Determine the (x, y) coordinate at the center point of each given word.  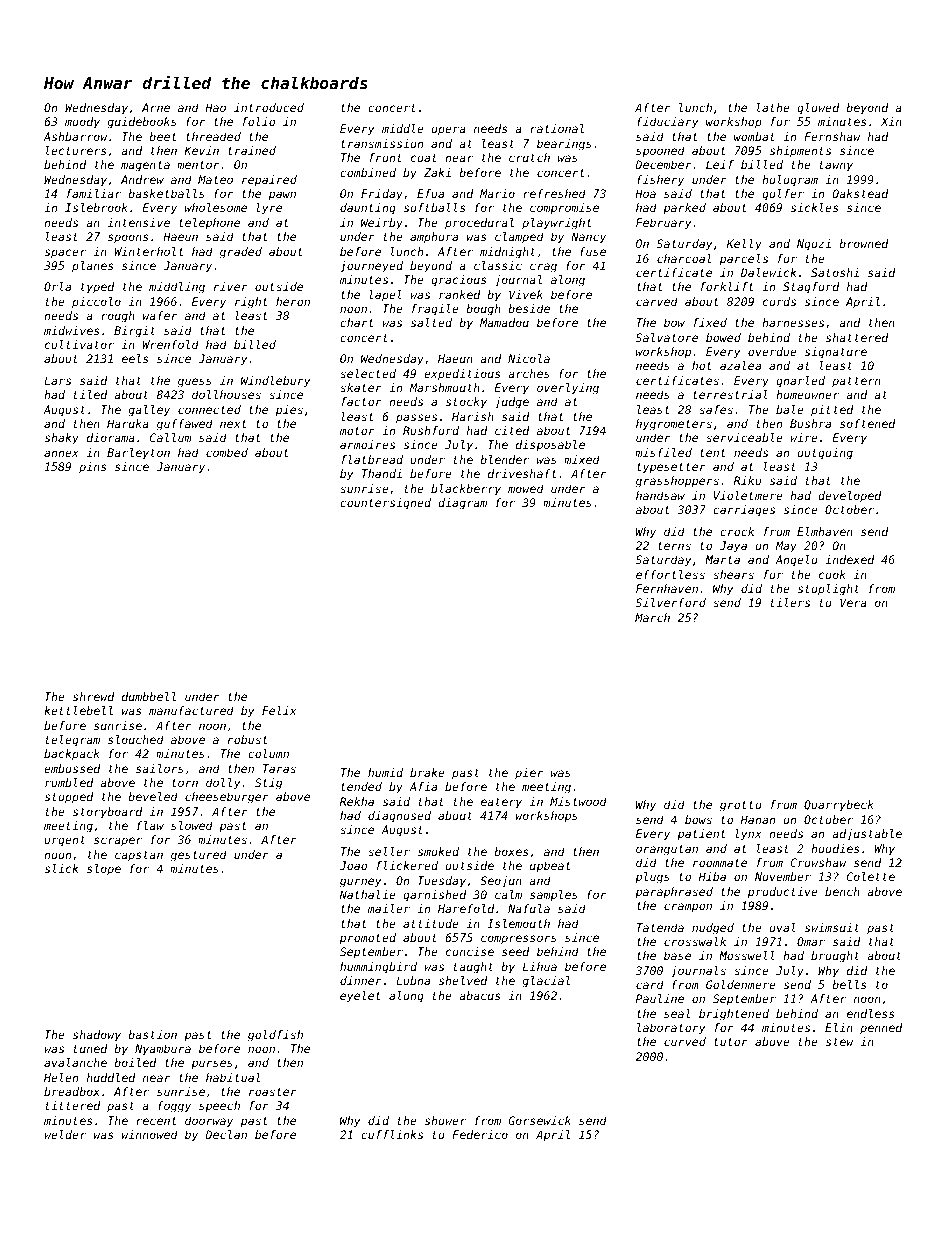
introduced (269, 107)
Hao (215, 107)
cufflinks (392, 1134)
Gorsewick (539, 1120)
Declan (226, 1134)
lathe (773, 107)
